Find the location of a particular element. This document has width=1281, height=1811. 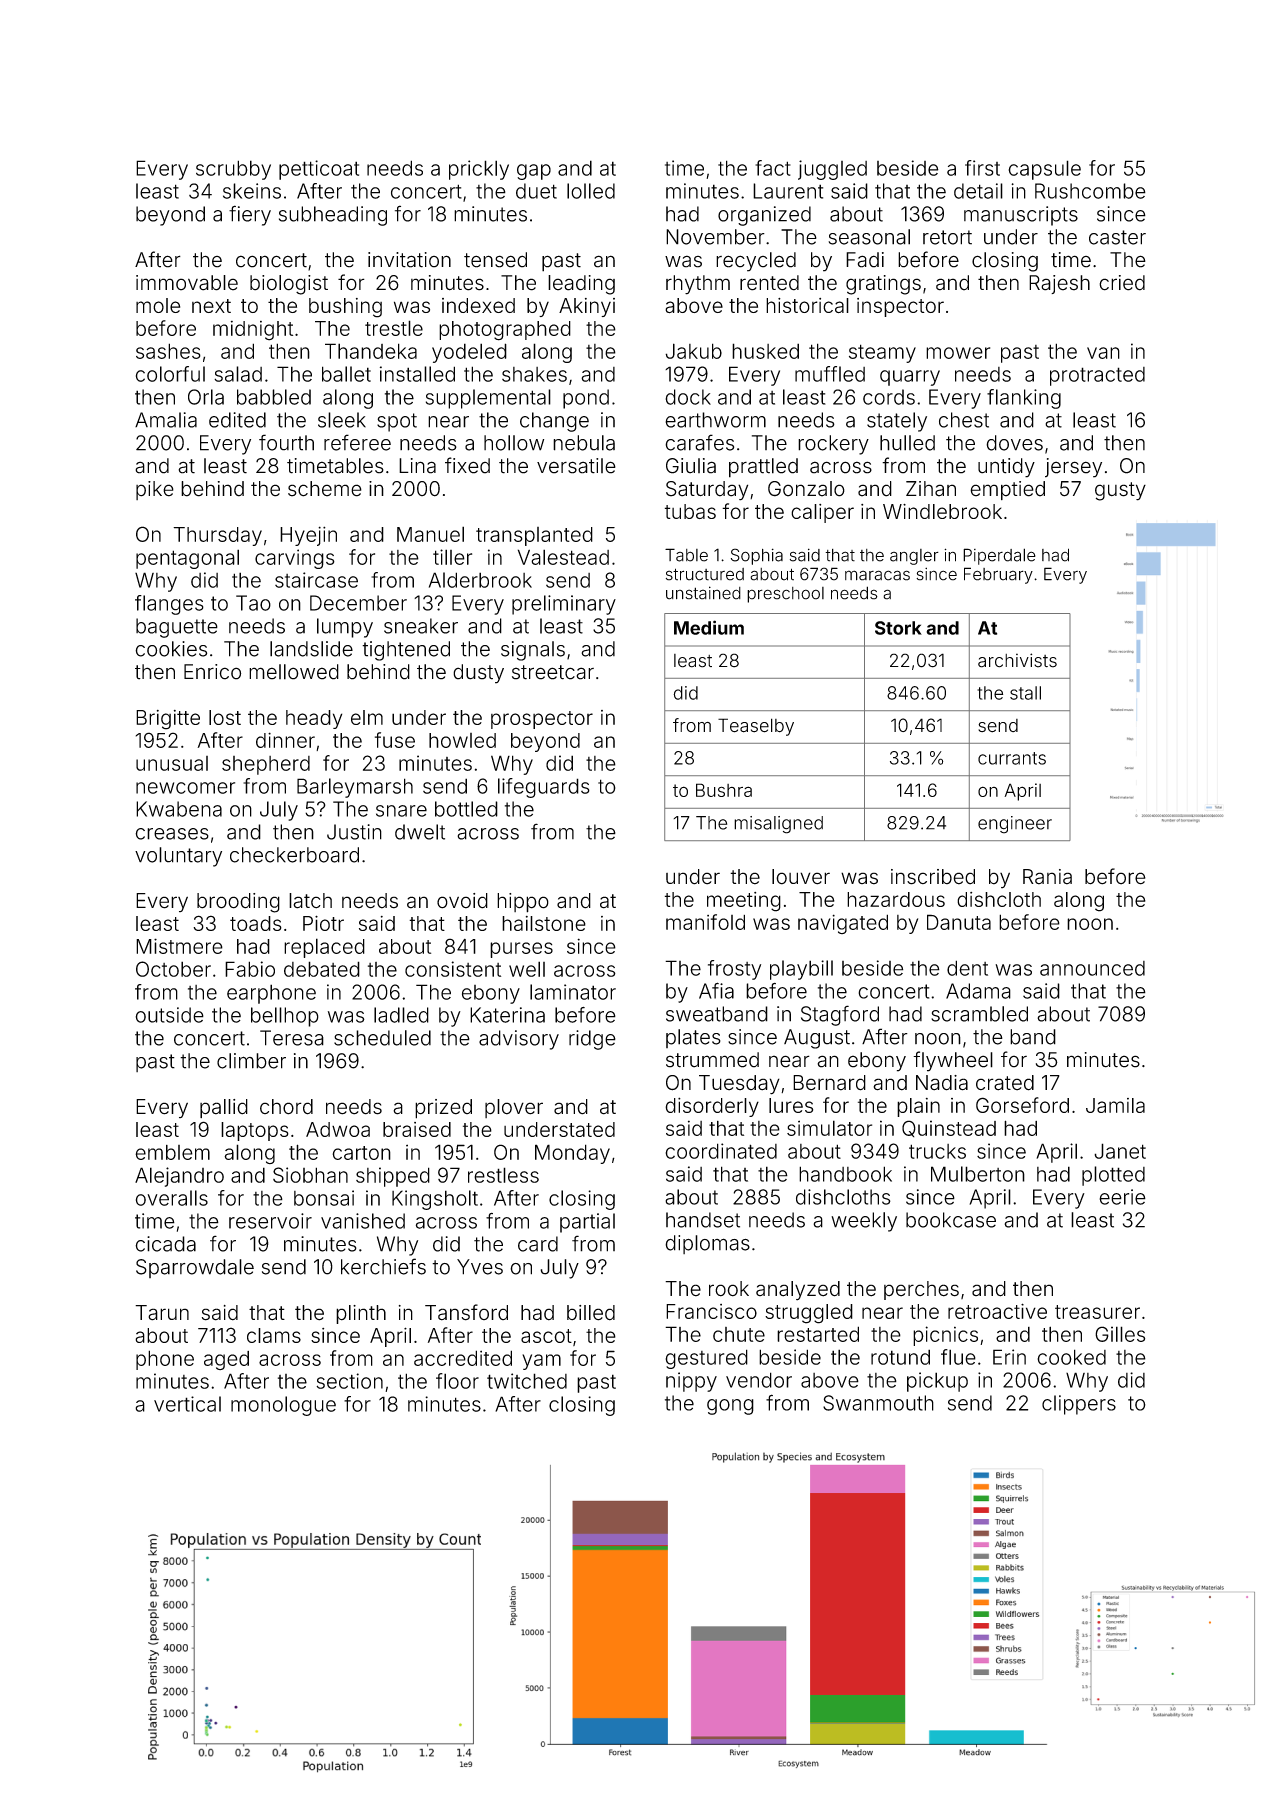

retort is located at coordinates (947, 237).
